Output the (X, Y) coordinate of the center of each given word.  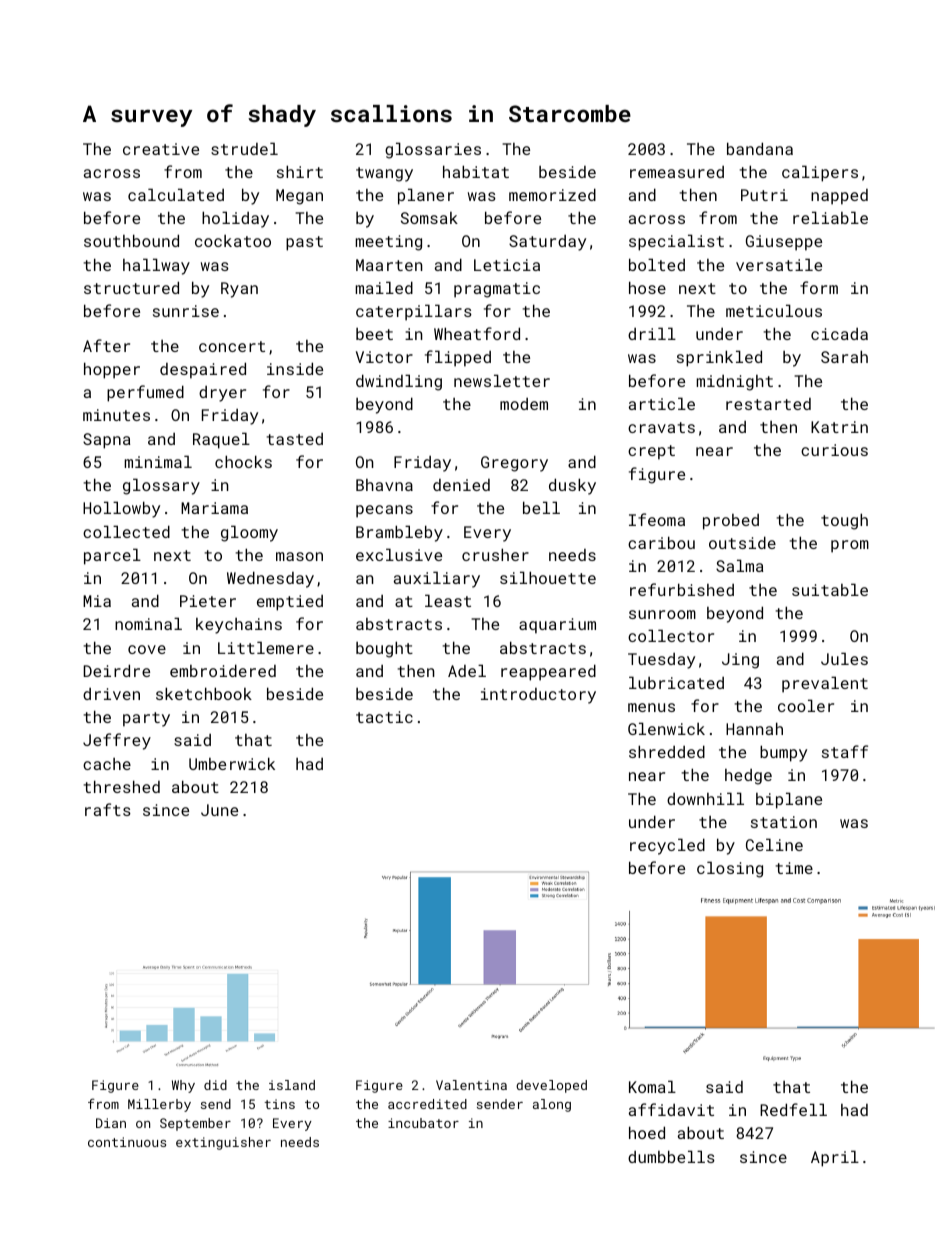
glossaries (433, 150)
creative (161, 149)
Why (183, 1086)
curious (834, 450)
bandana (760, 148)
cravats (661, 427)
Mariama (214, 508)
